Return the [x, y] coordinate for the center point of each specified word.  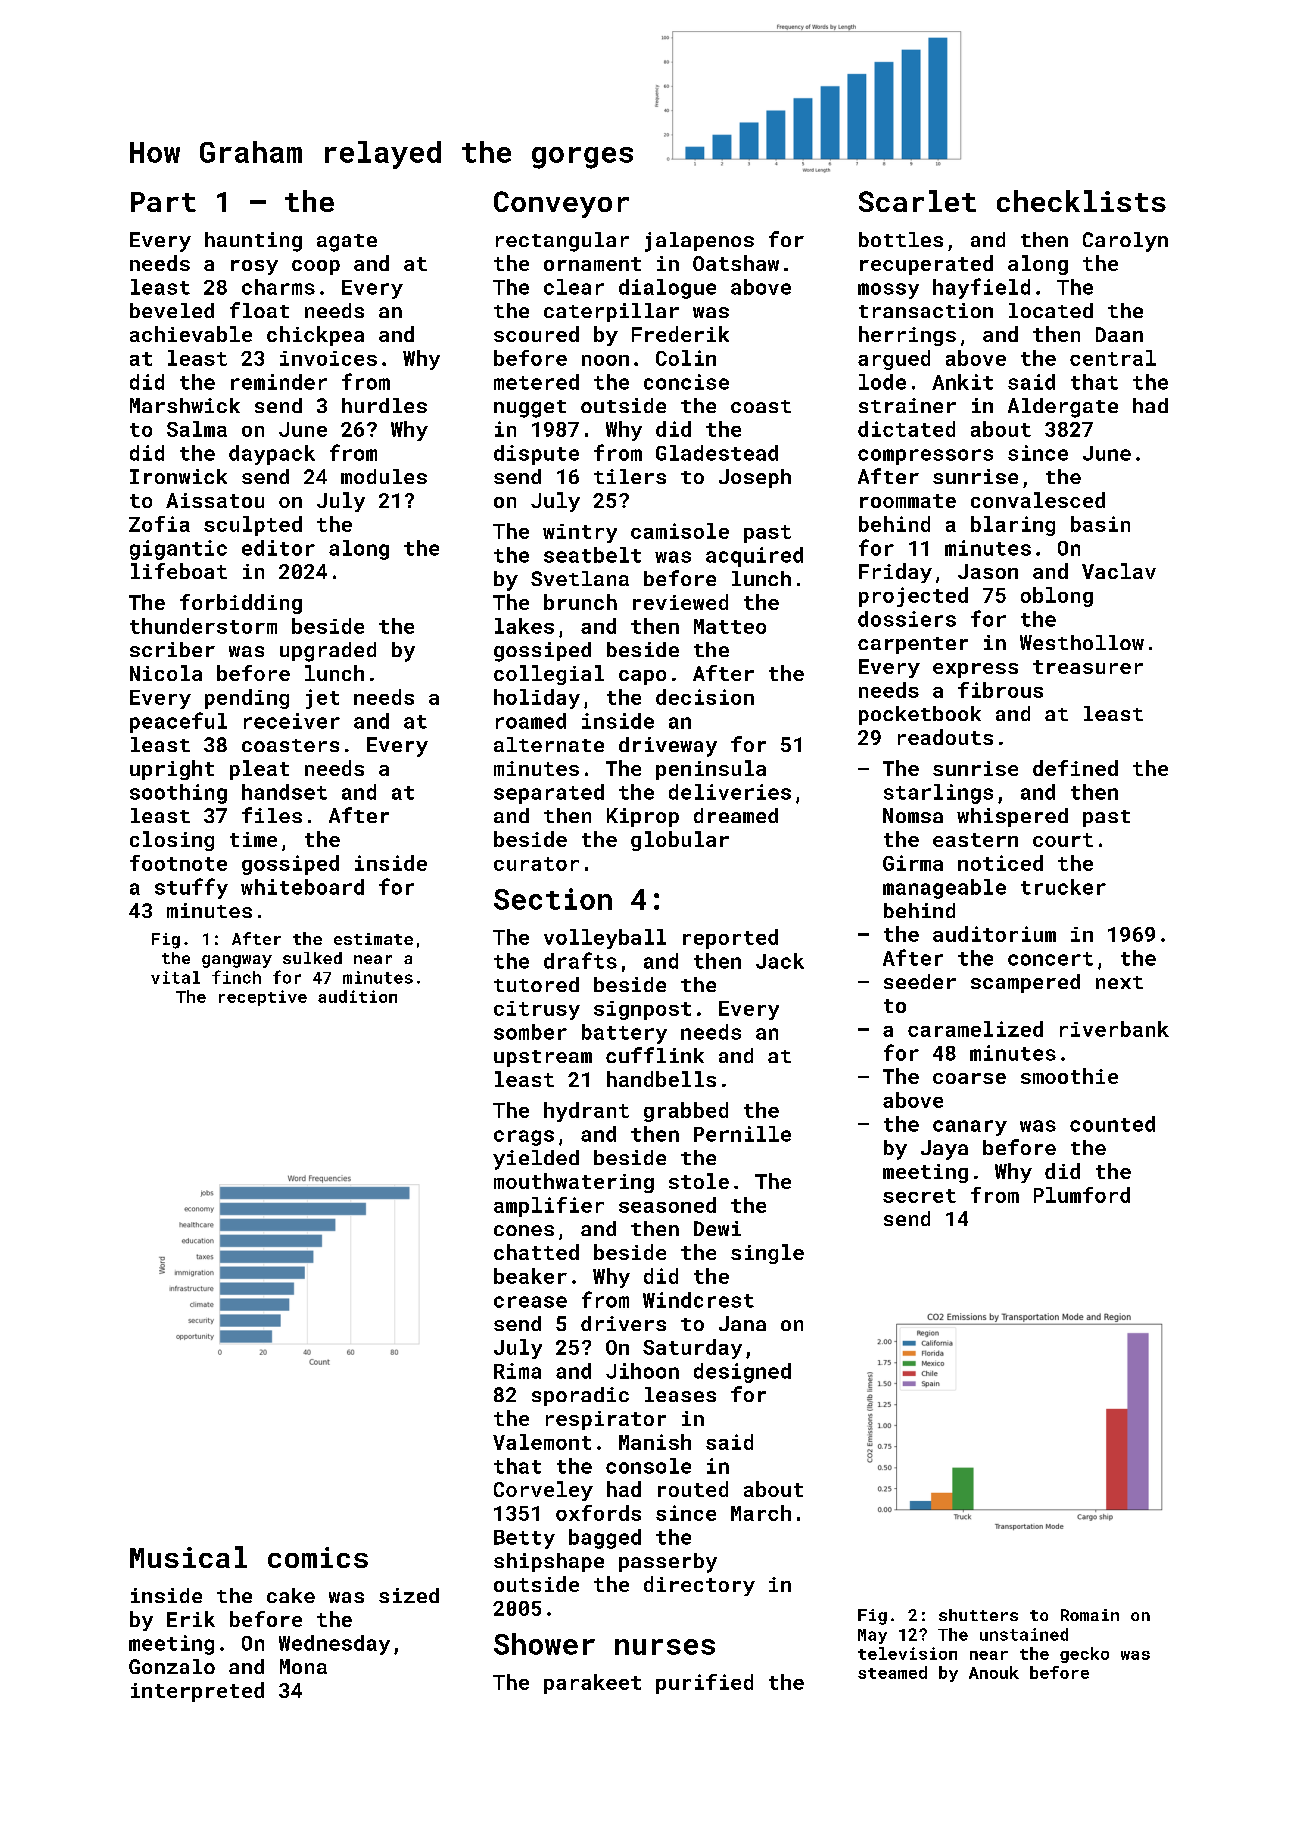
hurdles [384, 405]
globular [680, 841]
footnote [178, 863]
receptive [263, 998]
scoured [536, 334]
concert [1050, 959]
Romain [1090, 1615]
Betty [524, 1539]
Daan [1119, 334]
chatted [536, 1252]
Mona [303, 1666]
